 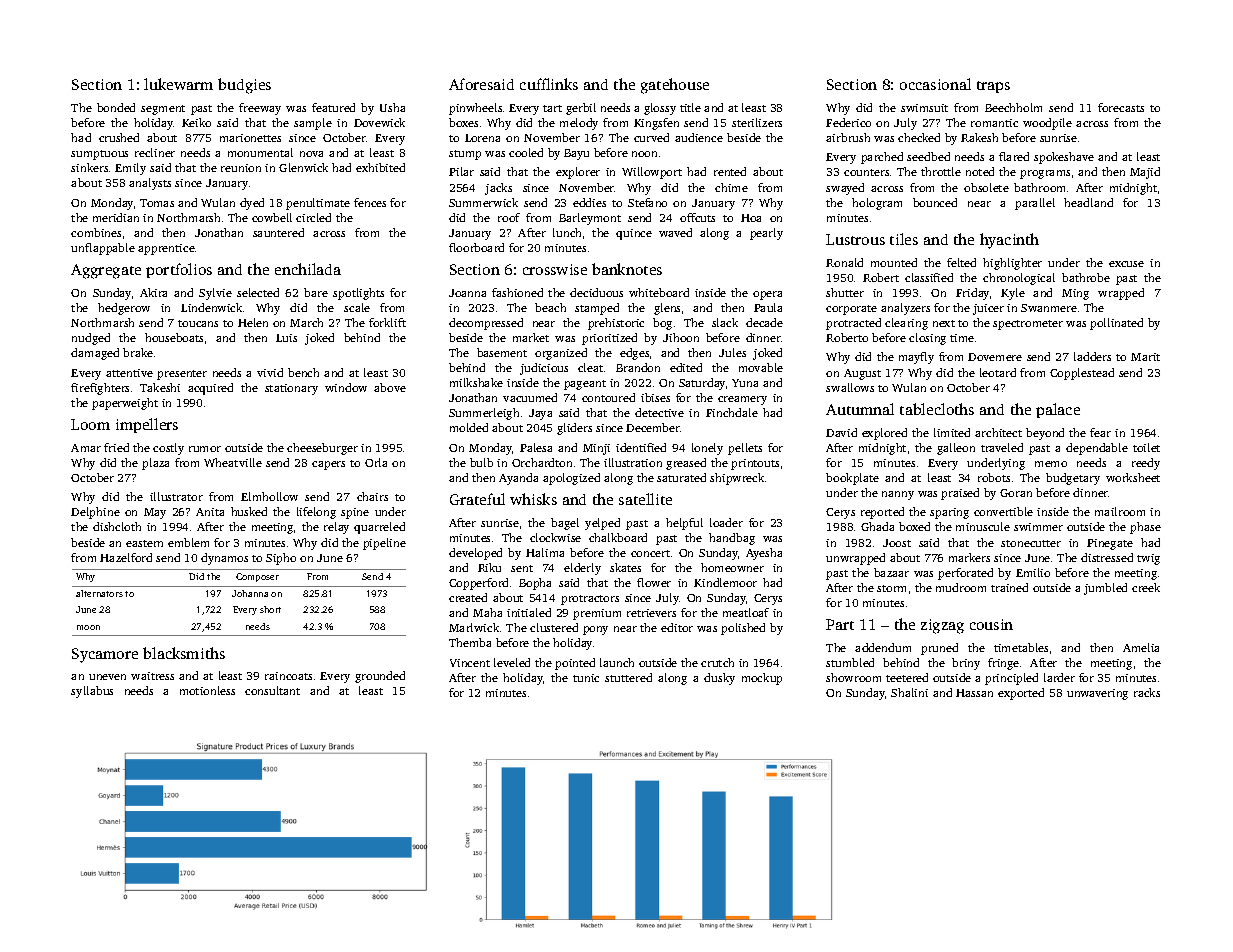 What do you see at coordinates (475, 109) in the screenshot?
I see `pinwheels` at bounding box center [475, 109].
